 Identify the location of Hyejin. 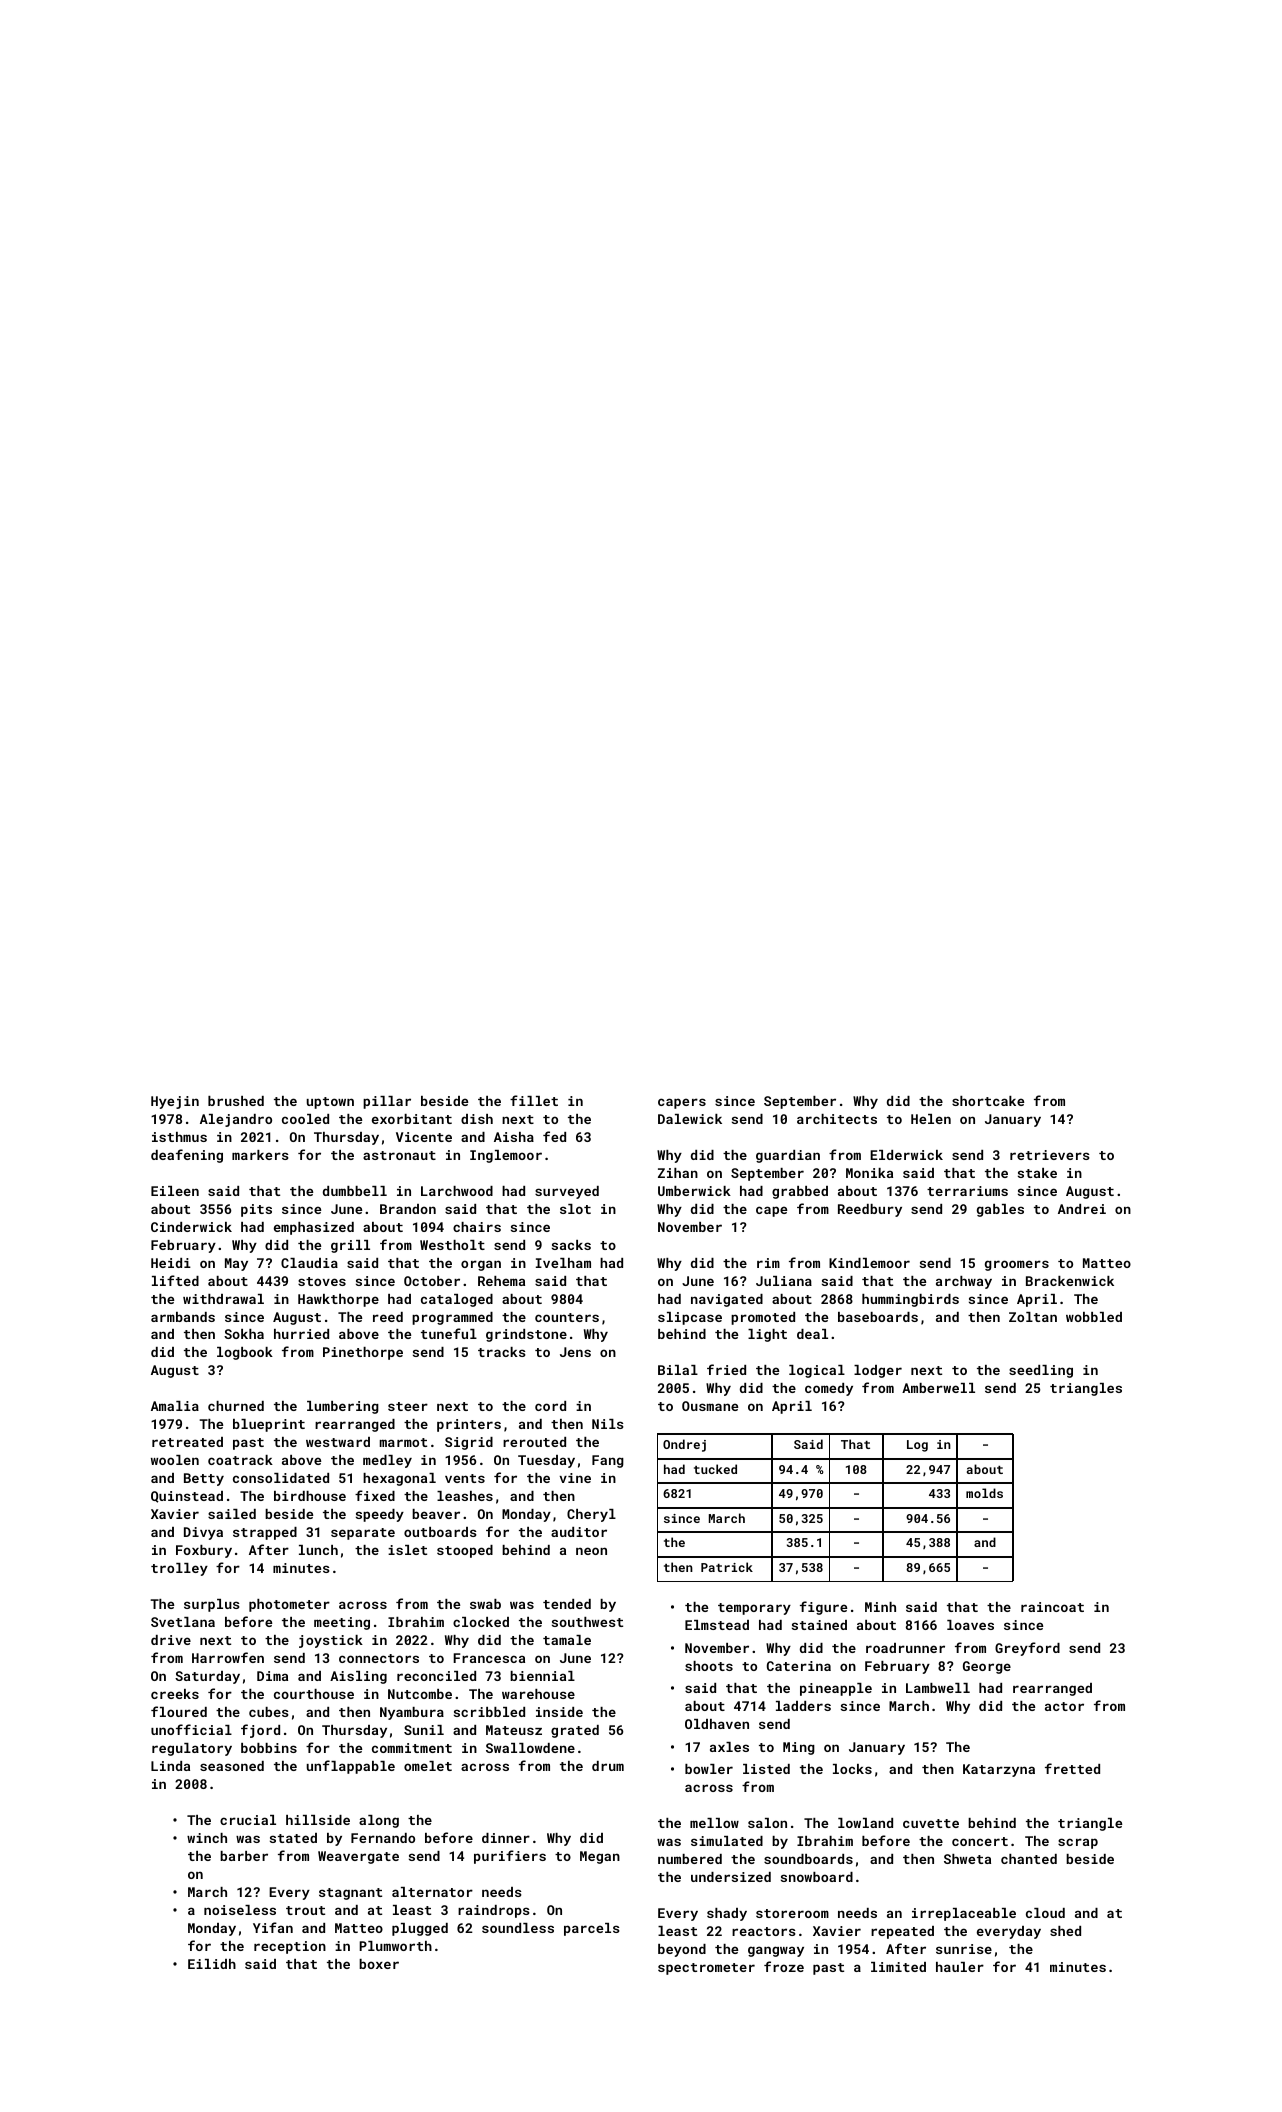
(175, 1102).
